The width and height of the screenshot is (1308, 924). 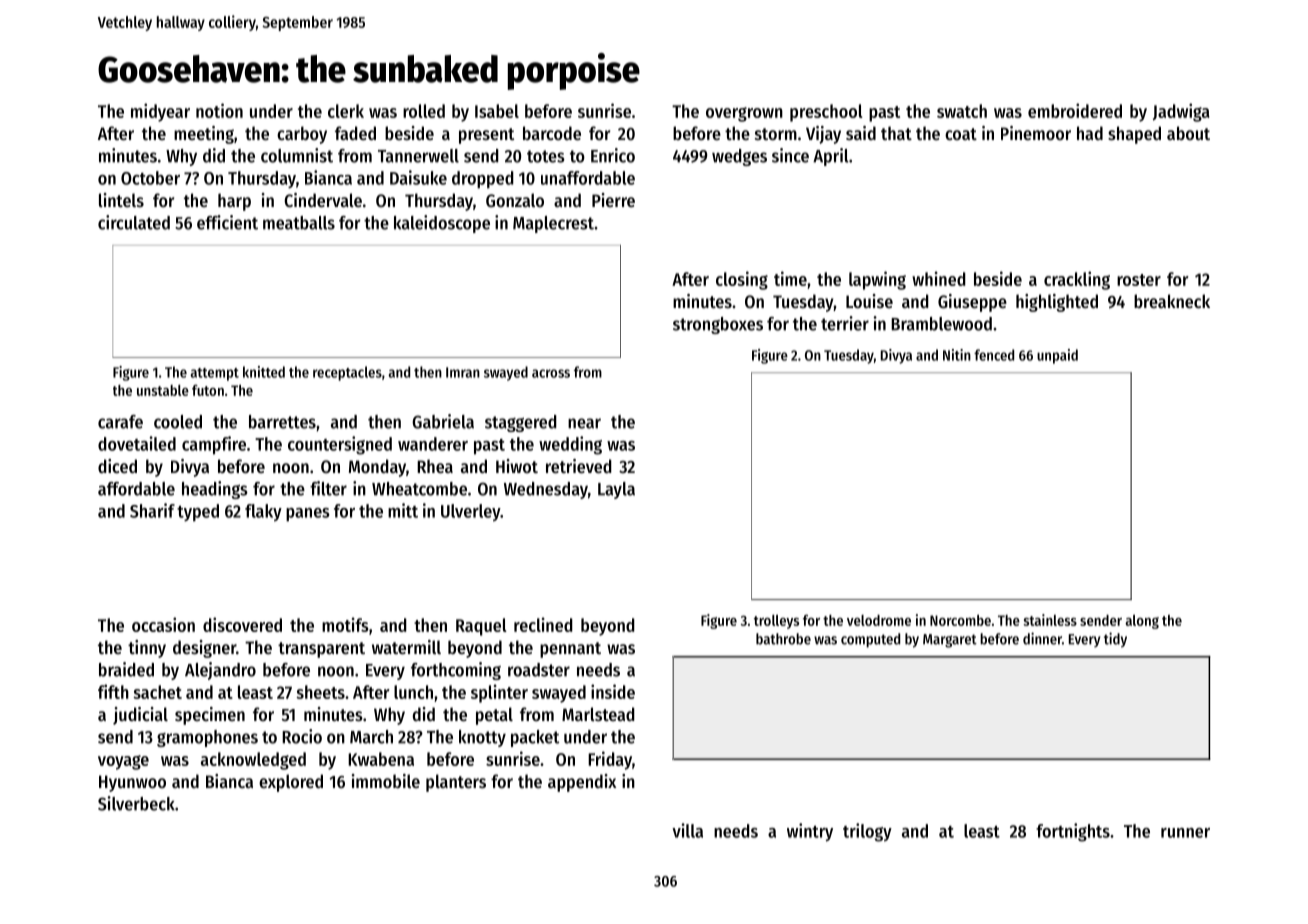 What do you see at coordinates (214, 445) in the screenshot?
I see `campfire` at bounding box center [214, 445].
